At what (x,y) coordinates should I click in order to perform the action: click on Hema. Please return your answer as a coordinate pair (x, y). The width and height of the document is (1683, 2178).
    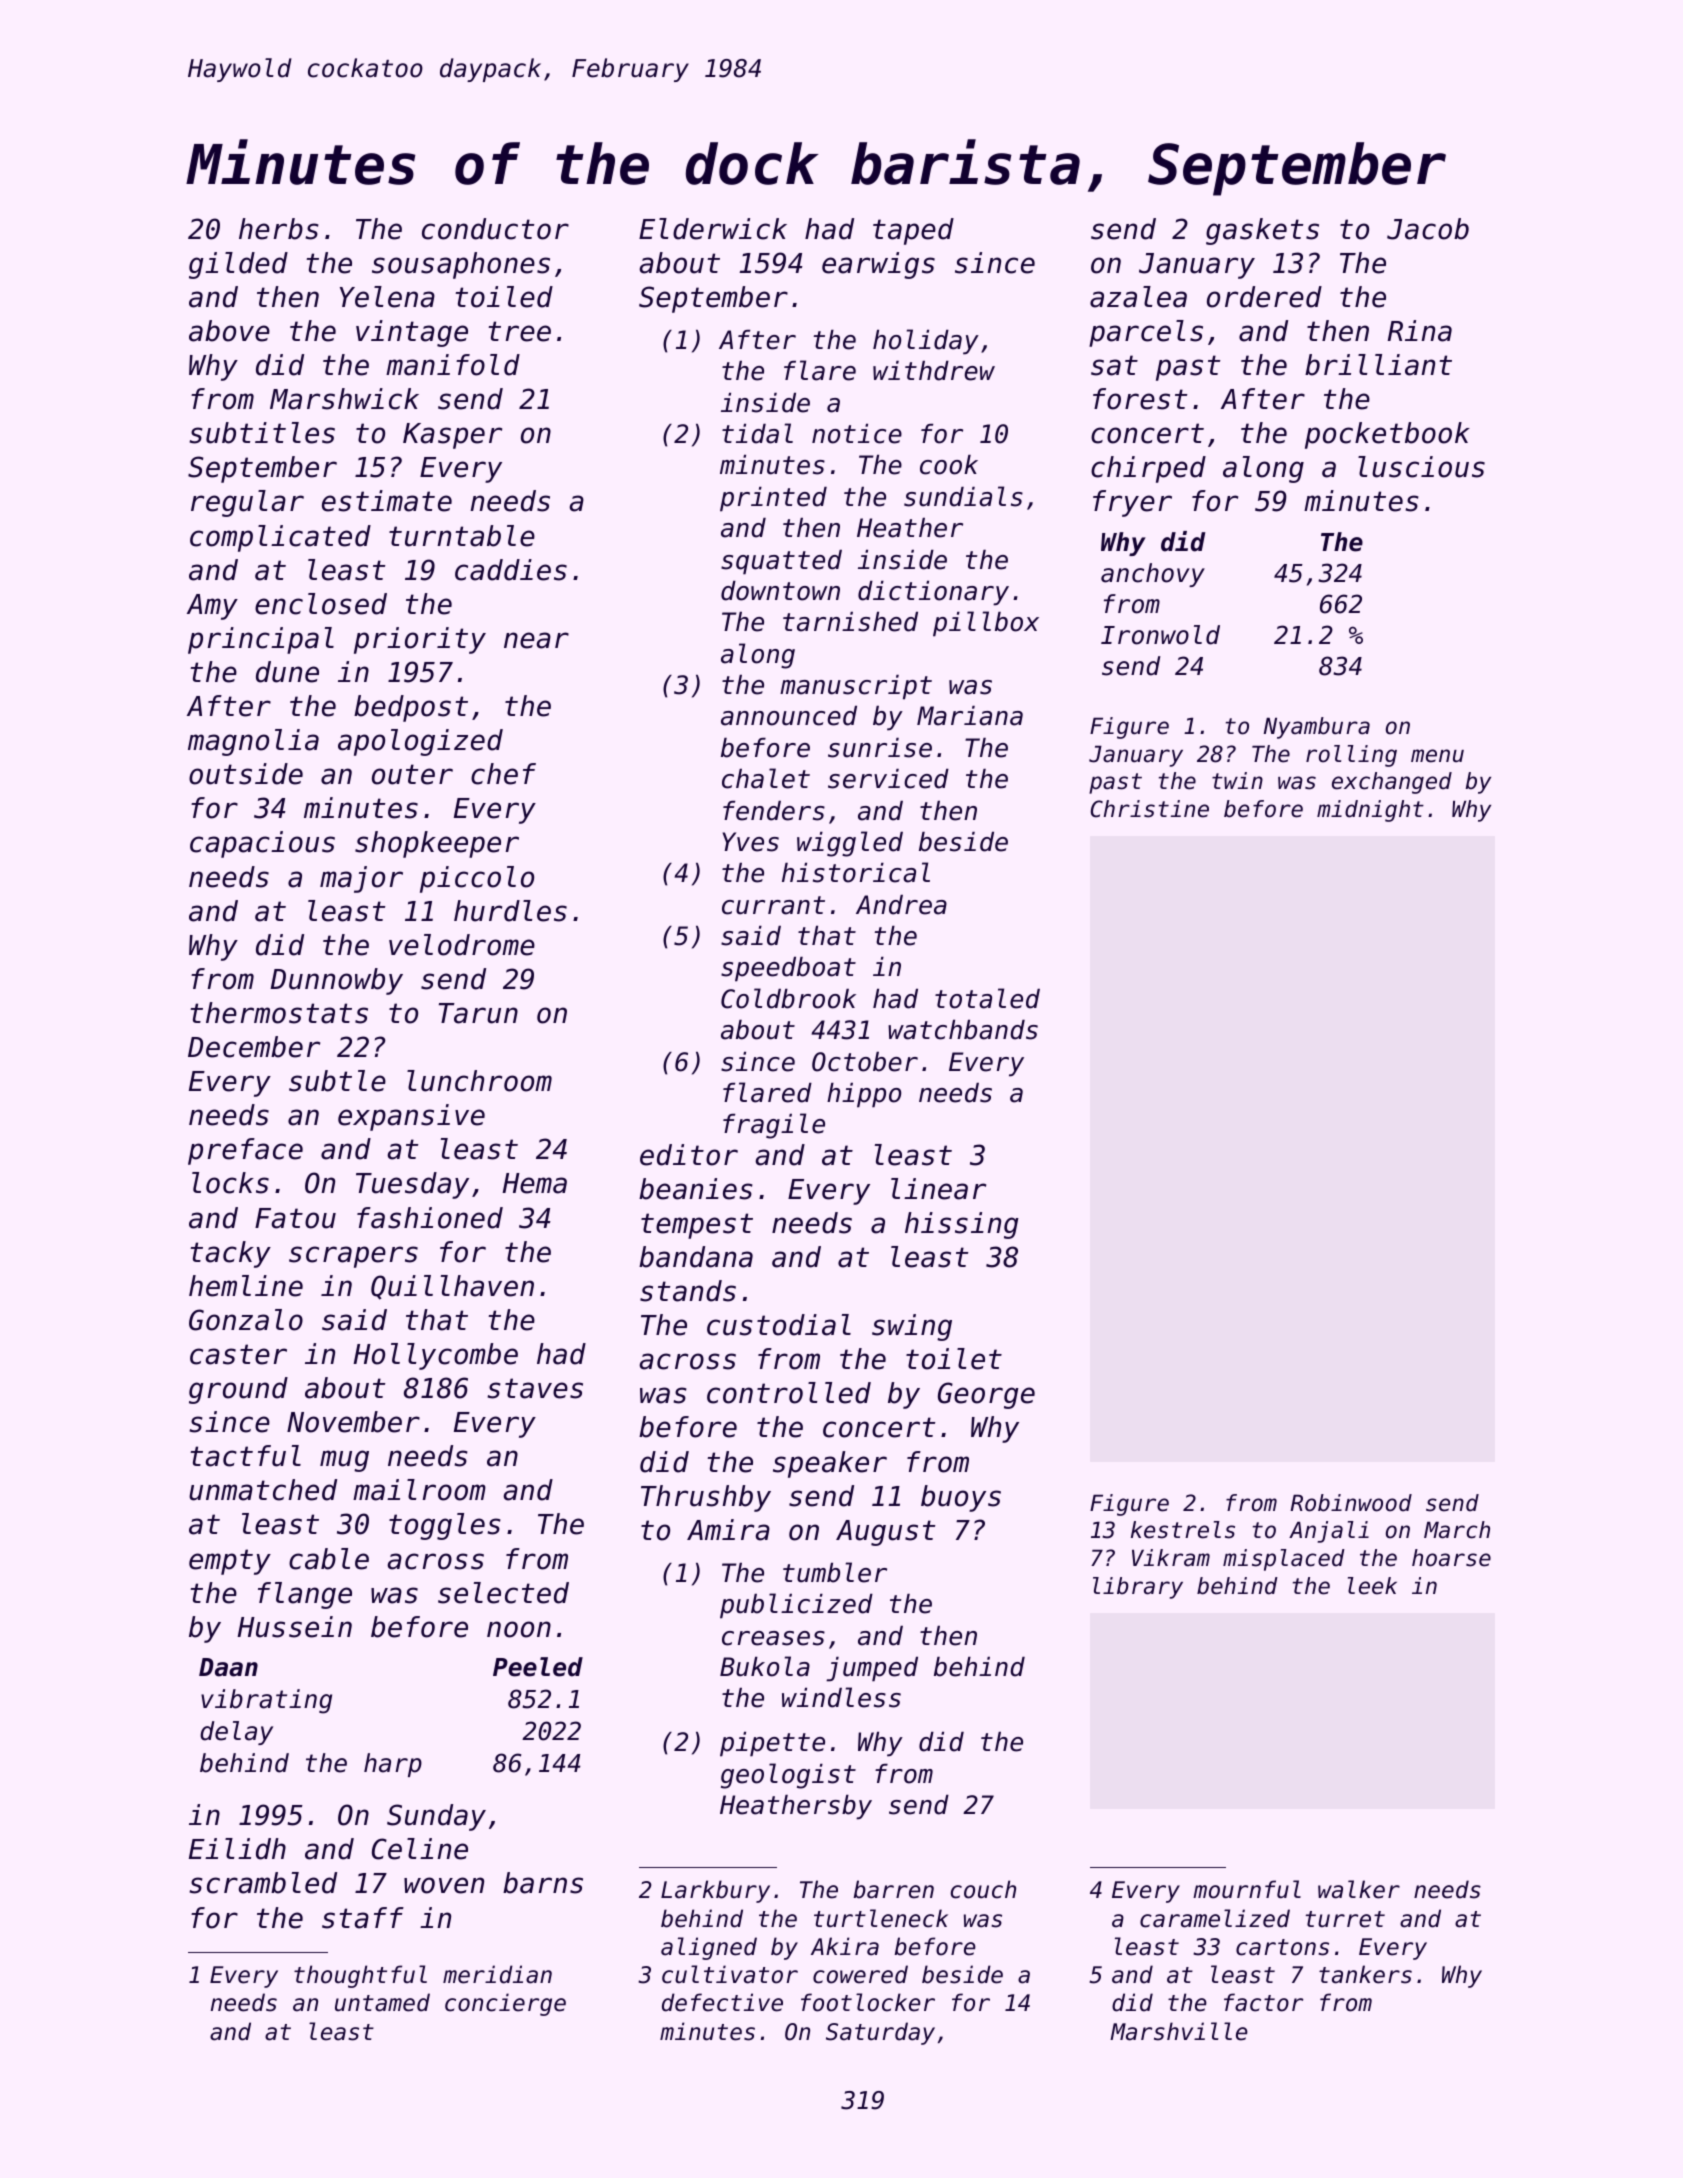
    Looking at the image, I should click on (534, 1183).
